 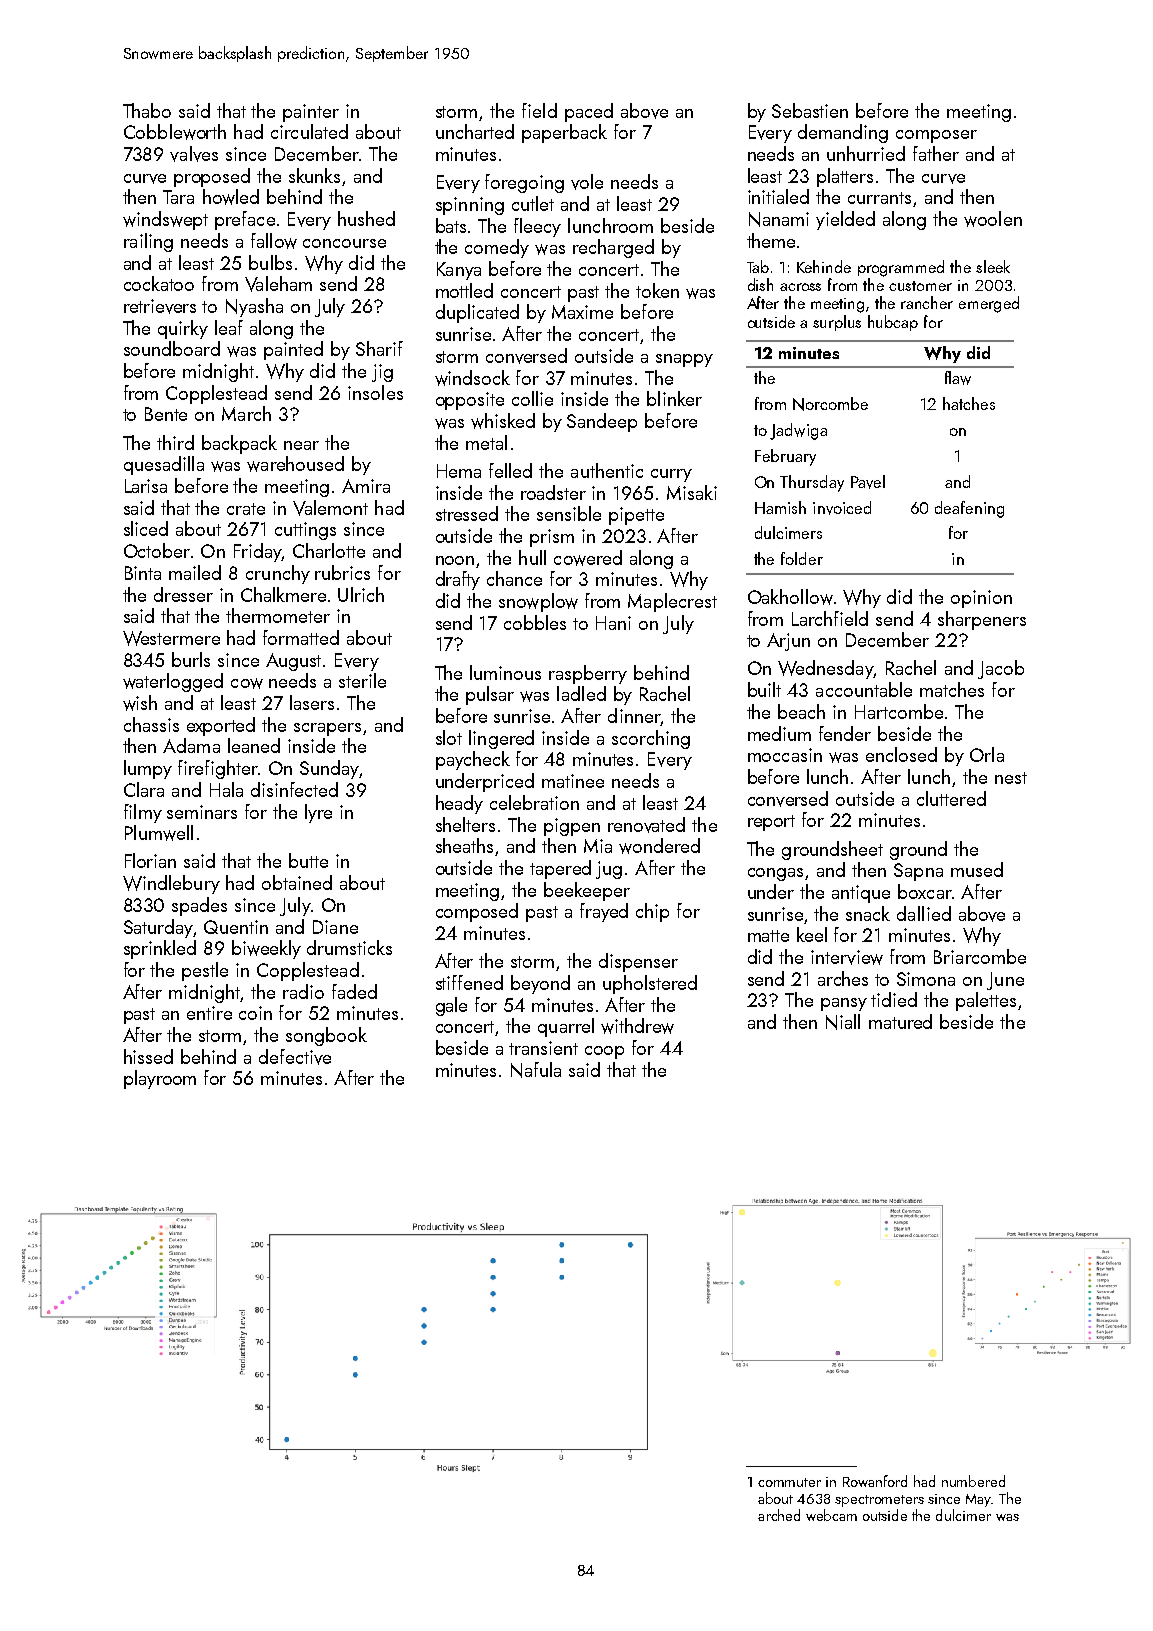 What do you see at coordinates (936, 136) in the screenshot?
I see `composer` at bounding box center [936, 136].
